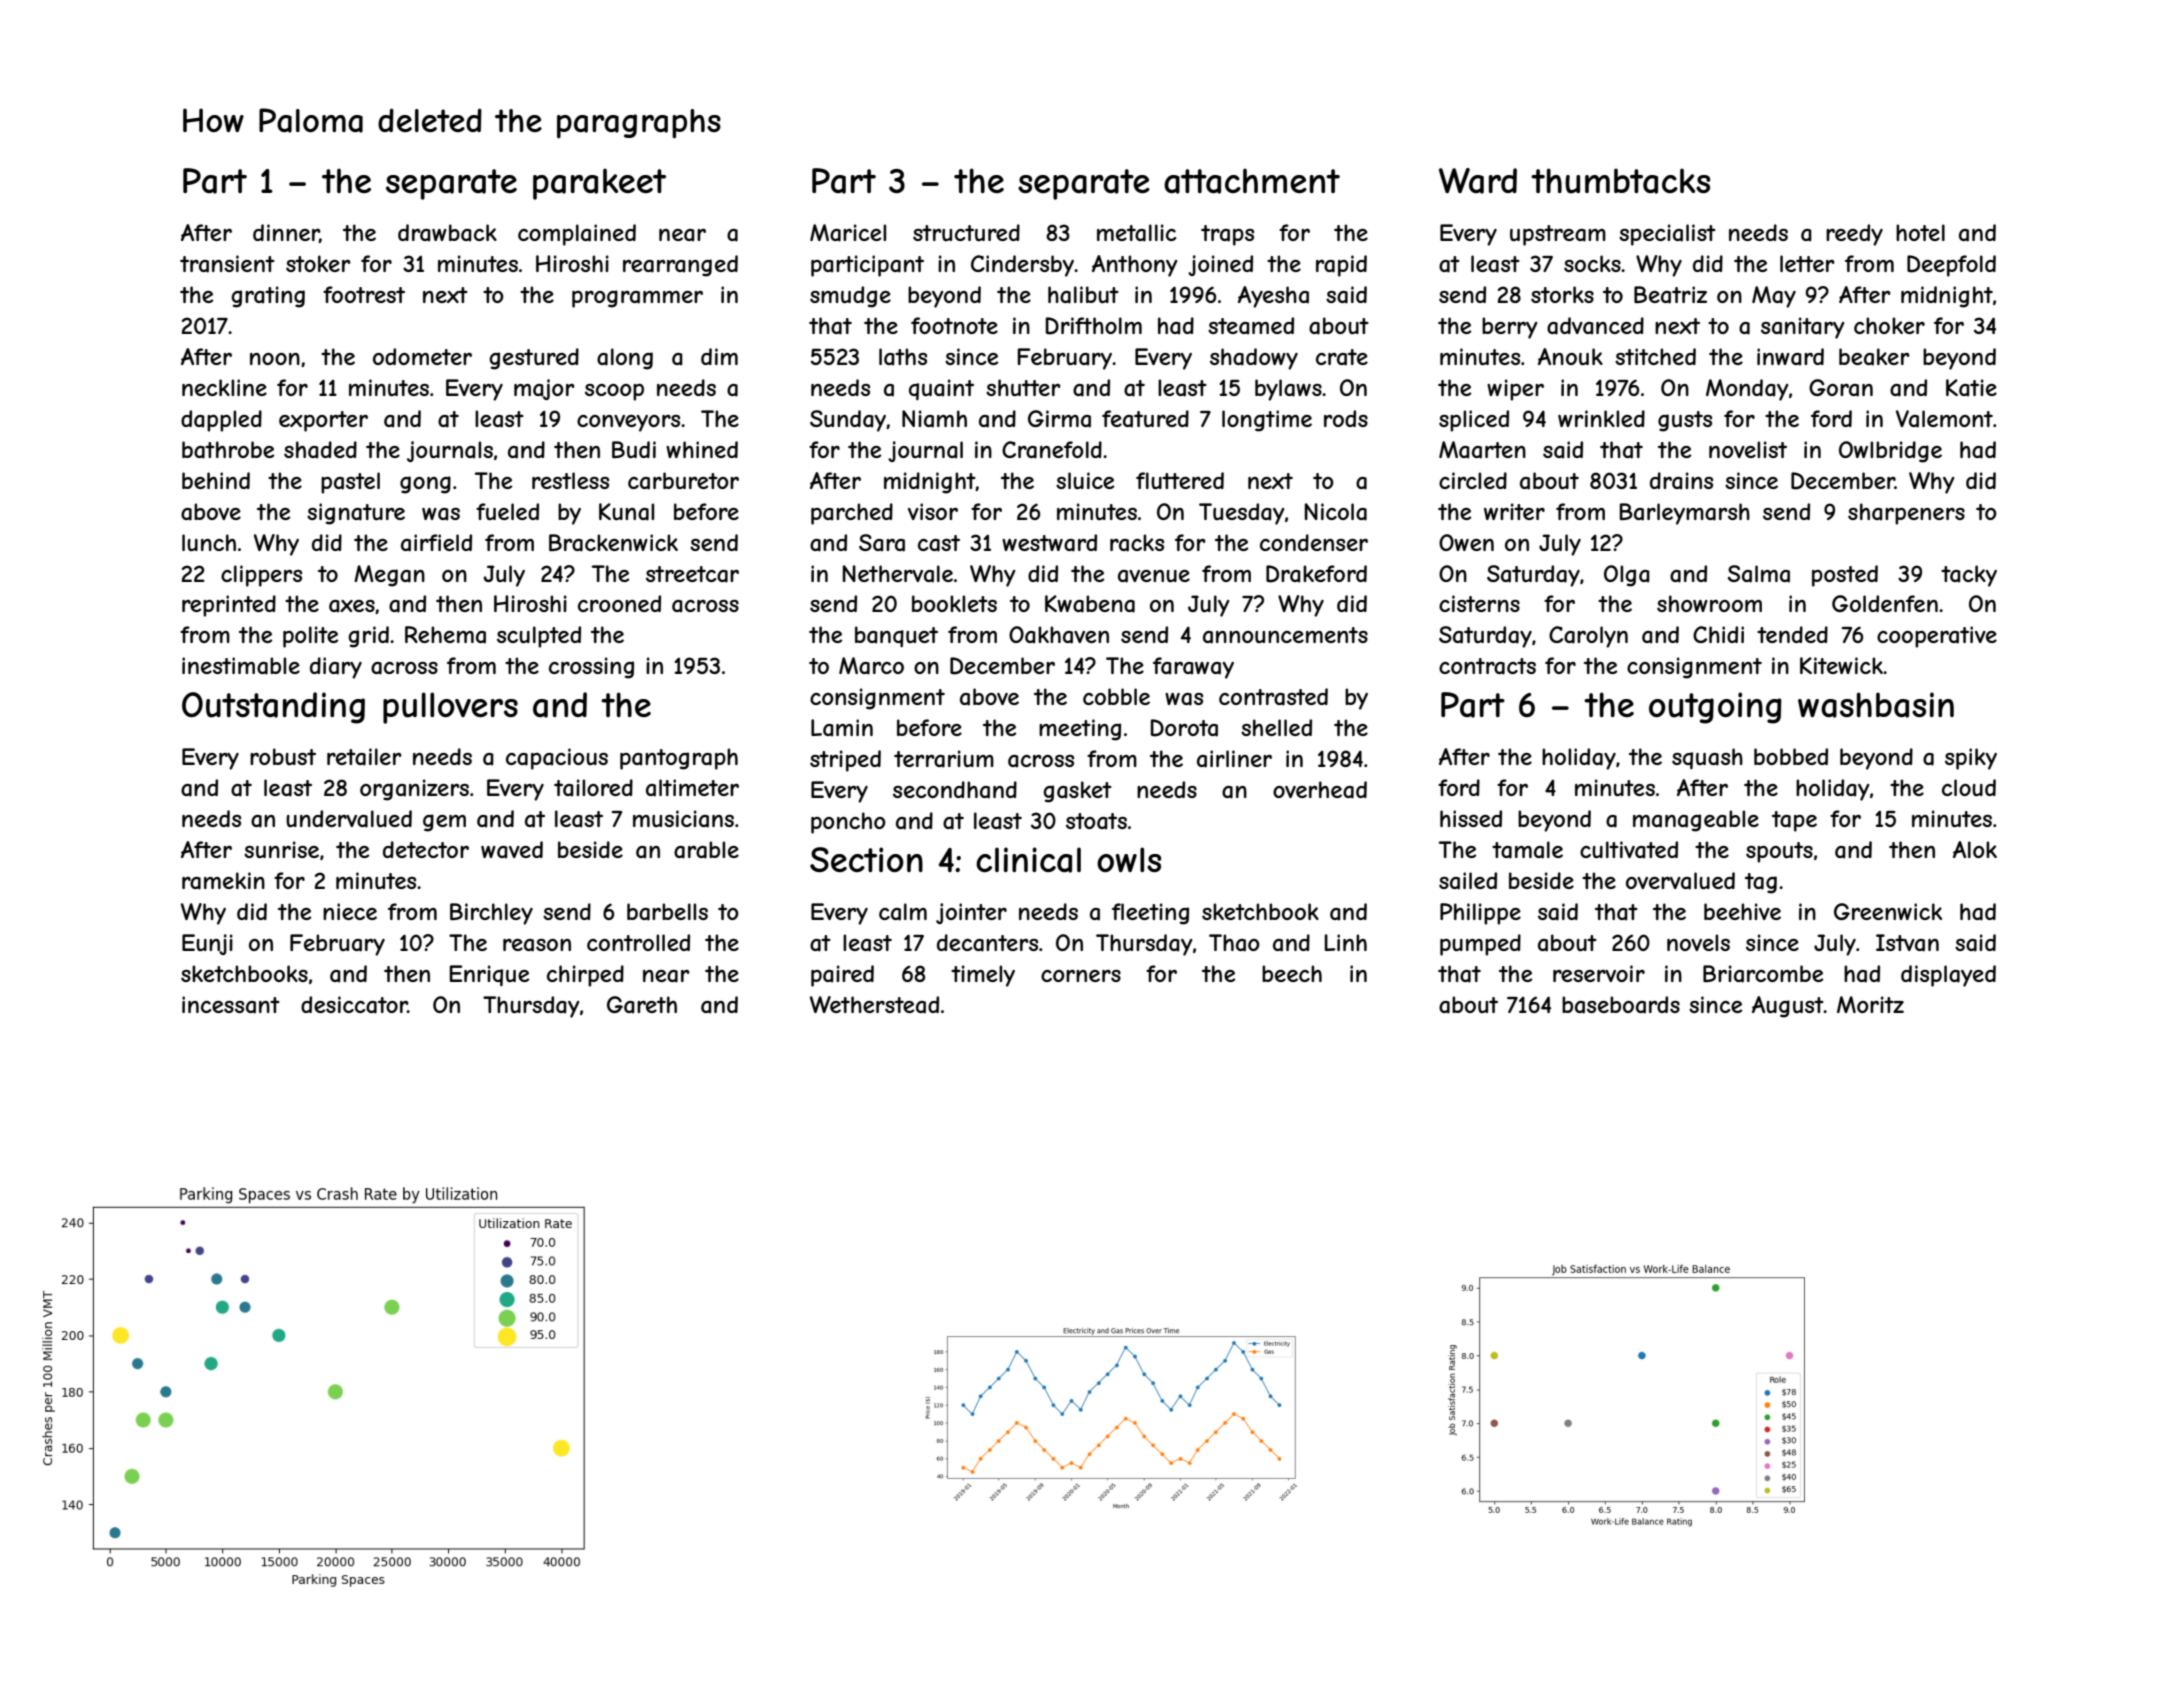  I want to click on grid, so click(368, 637).
